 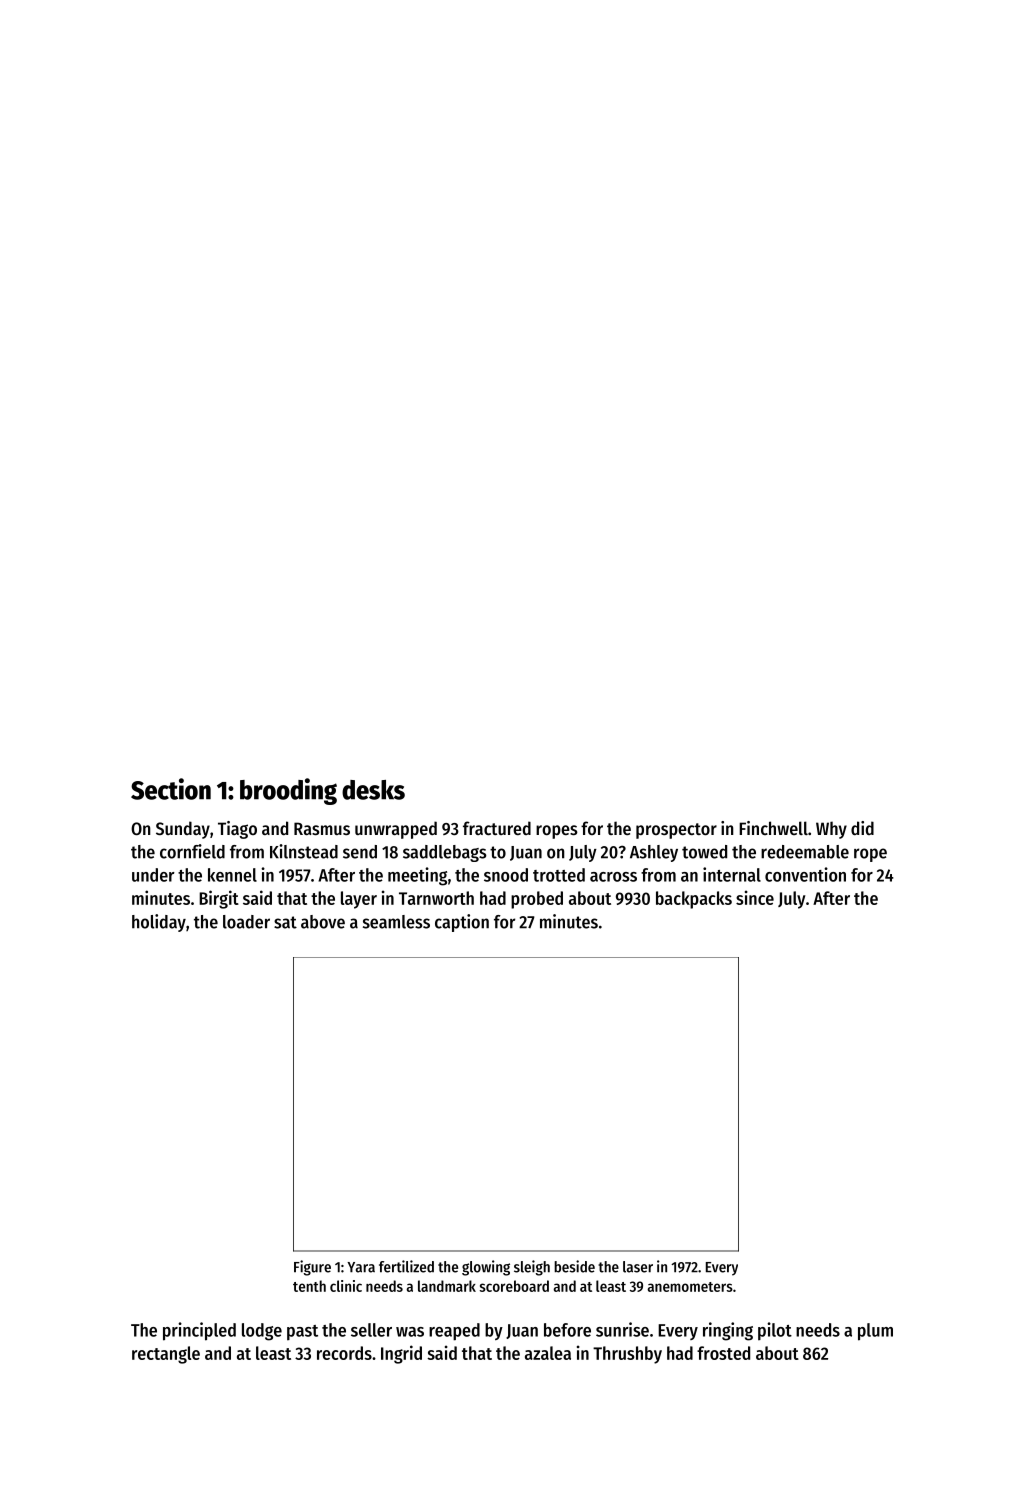 I want to click on Figure, so click(x=312, y=1268).
